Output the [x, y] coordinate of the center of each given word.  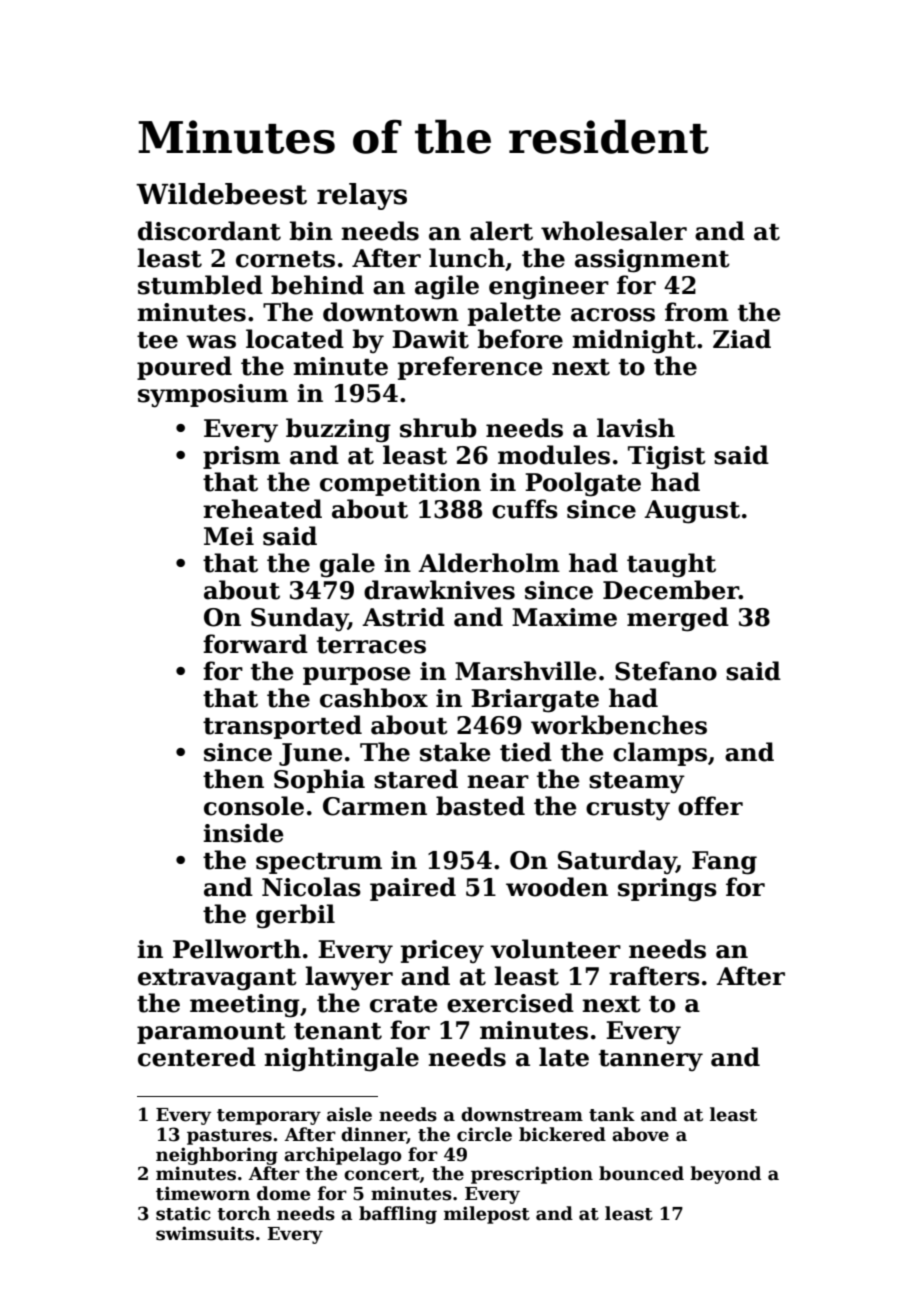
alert [501, 231]
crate [404, 1004]
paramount [211, 1033]
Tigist [667, 458]
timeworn [203, 1193]
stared [416, 779]
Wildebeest [221, 194]
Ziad [742, 339]
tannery [651, 1061]
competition [400, 484]
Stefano [666, 671]
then [233, 779]
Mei [229, 536]
